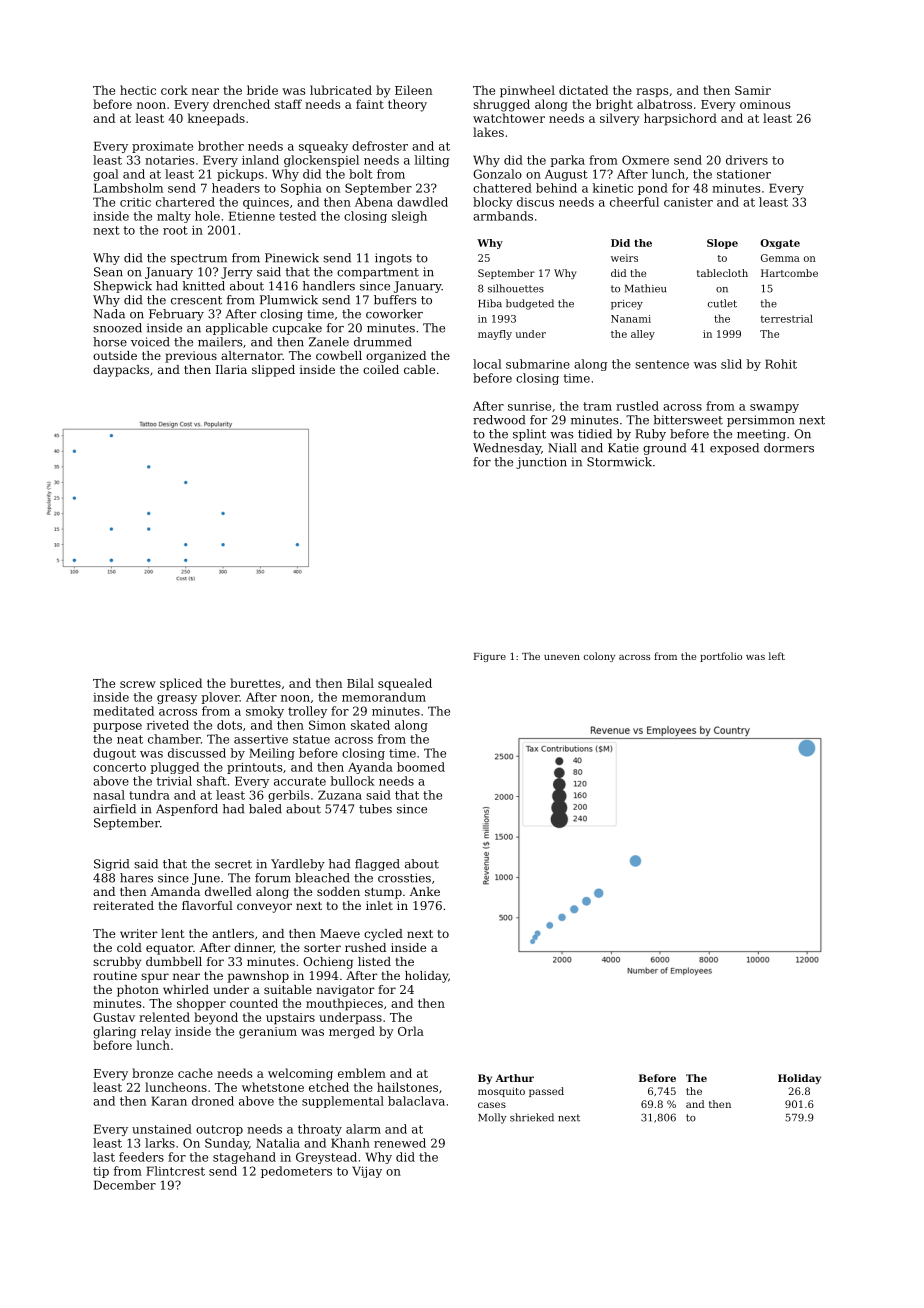  I want to click on throaty, so click(320, 1130).
